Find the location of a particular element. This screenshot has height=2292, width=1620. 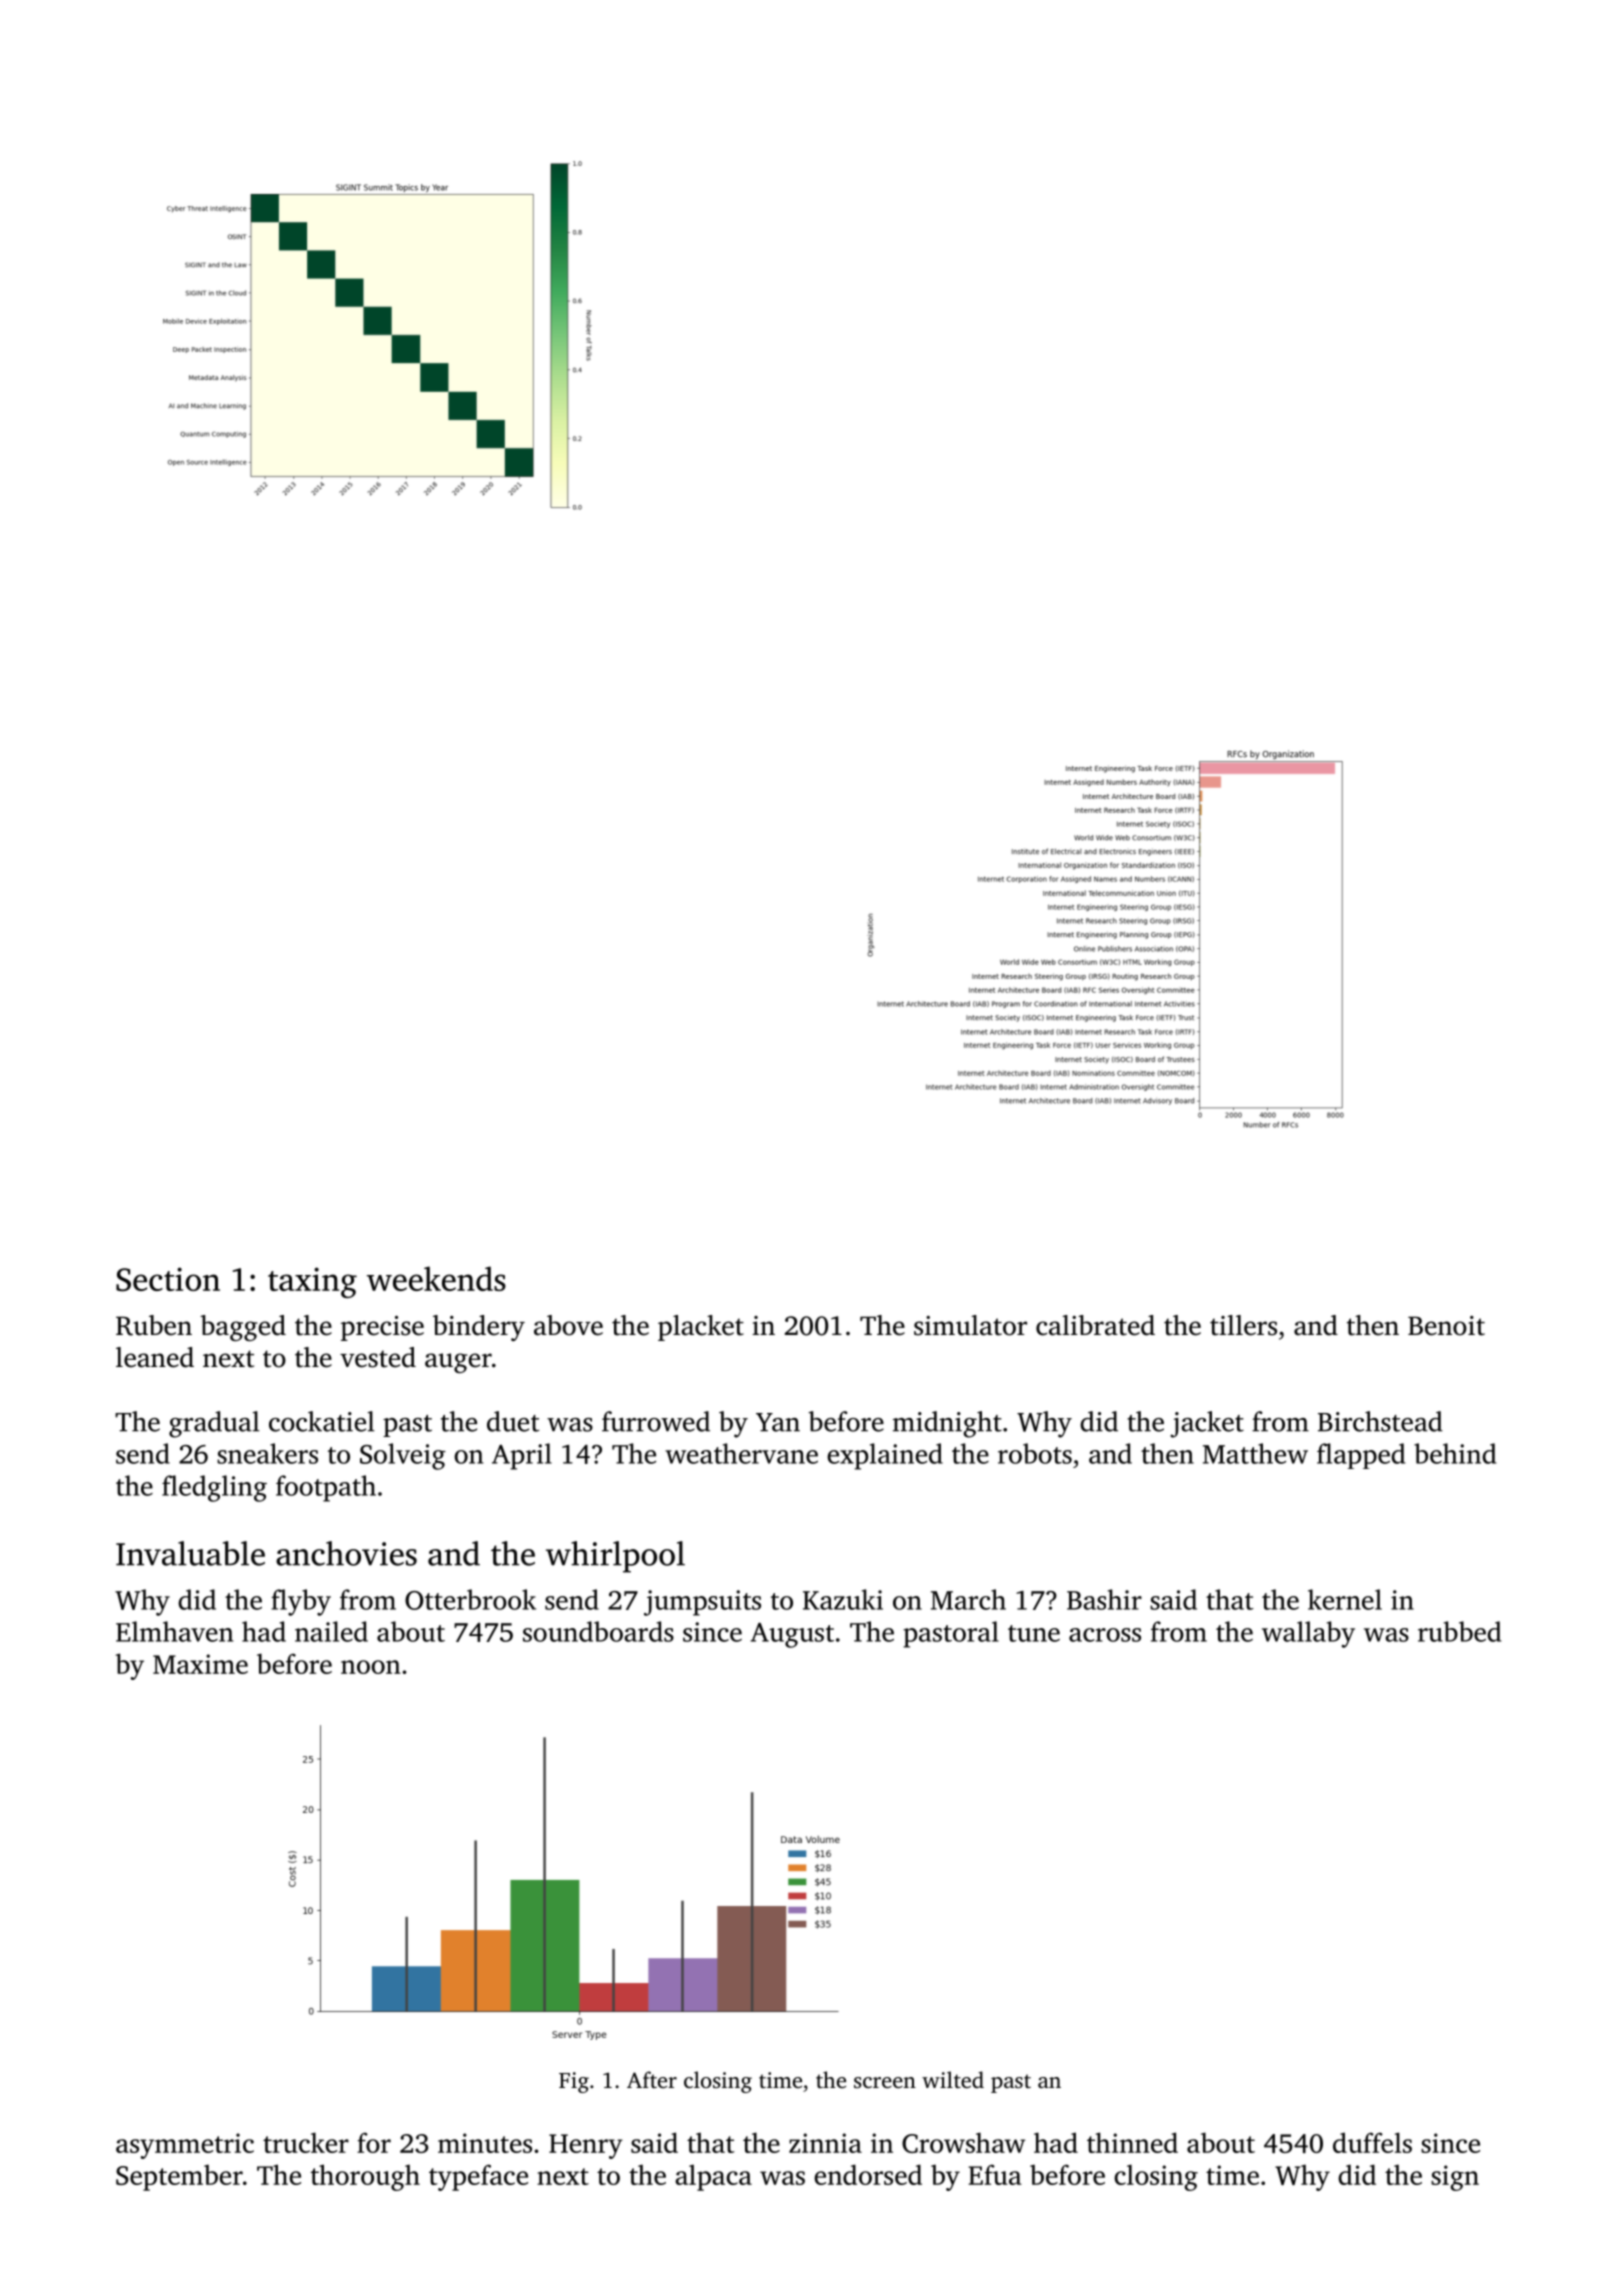

wilted is located at coordinates (953, 2079).
